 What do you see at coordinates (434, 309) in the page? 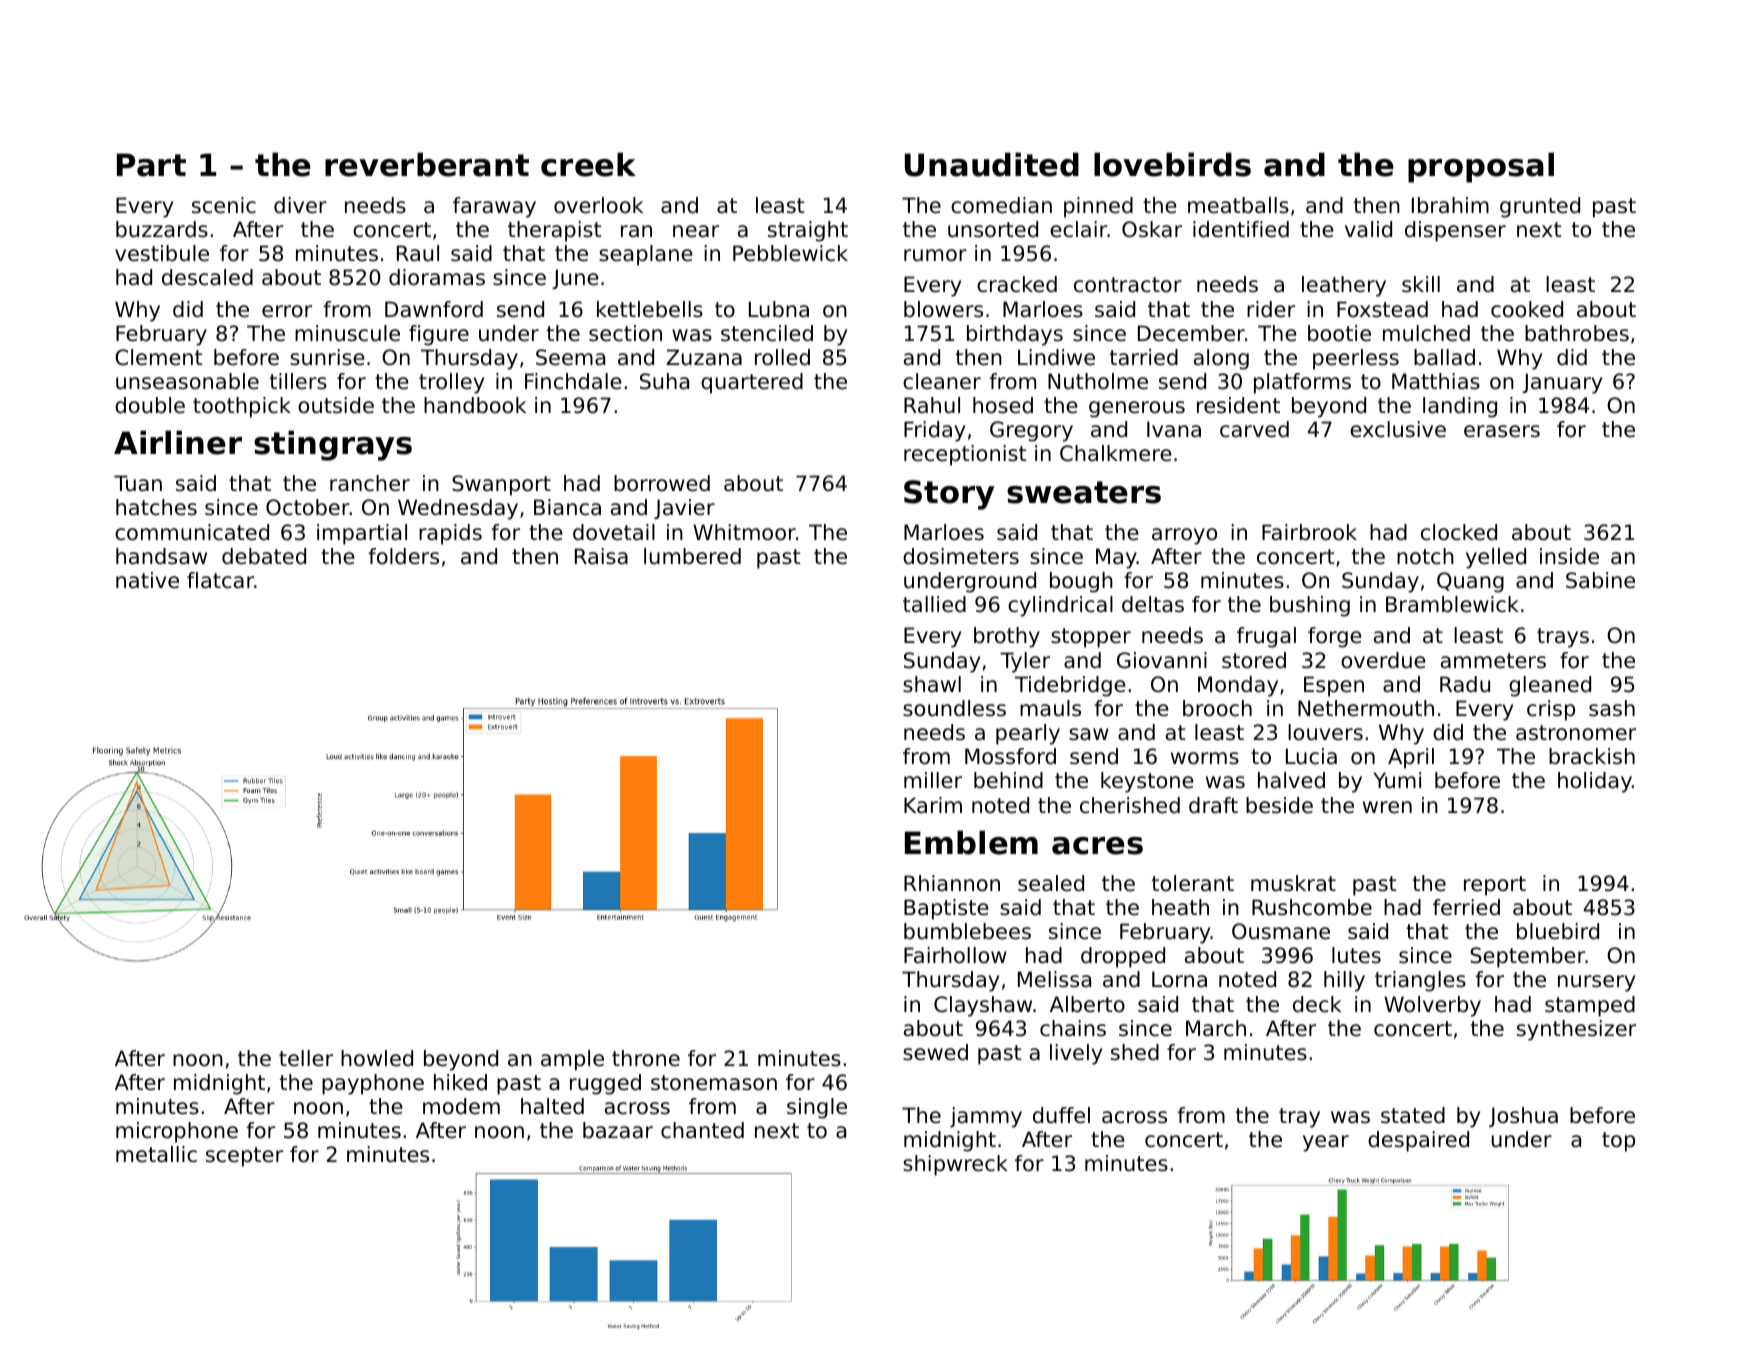
I see `Dawnford` at bounding box center [434, 309].
